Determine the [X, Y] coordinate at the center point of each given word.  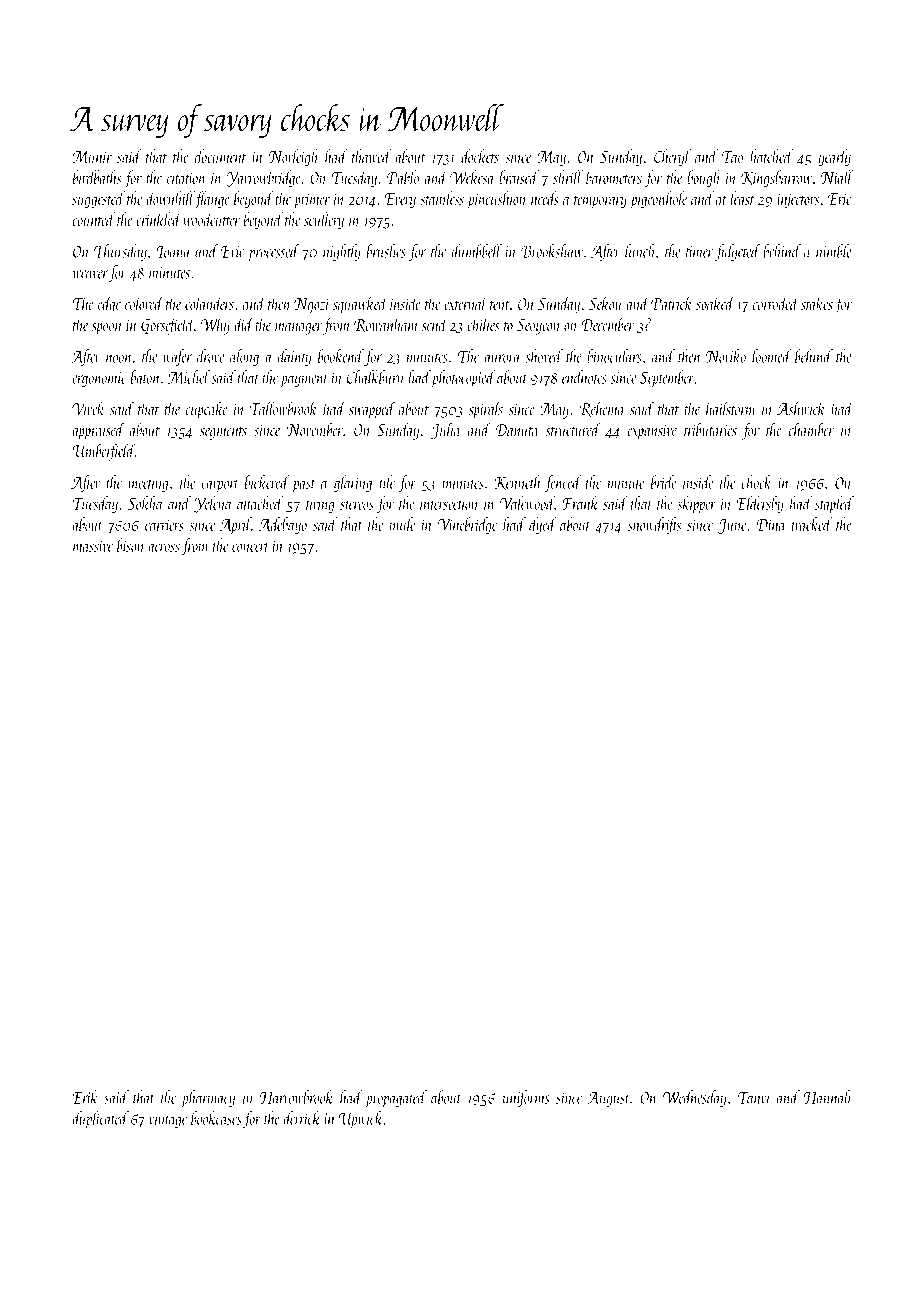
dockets [480, 156]
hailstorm [731, 408]
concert [250, 547]
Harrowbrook [297, 1097]
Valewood [527, 503]
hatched [771, 156]
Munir [92, 157]
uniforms [526, 1098]
